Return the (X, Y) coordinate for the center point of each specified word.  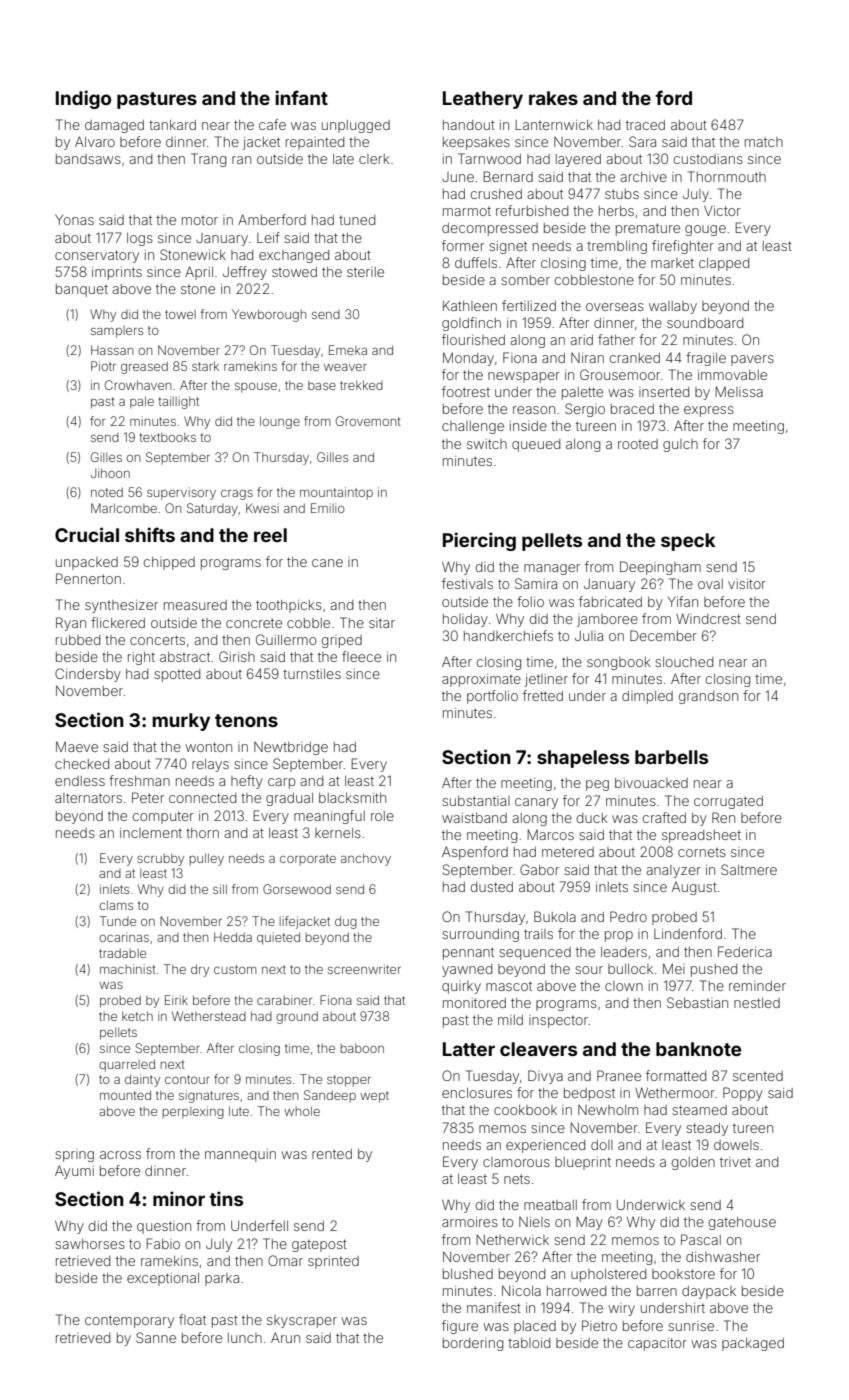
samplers (117, 332)
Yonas (74, 220)
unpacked (87, 563)
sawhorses (90, 1244)
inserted (664, 392)
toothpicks (289, 606)
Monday (468, 359)
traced (645, 125)
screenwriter (364, 969)
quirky (461, 987)
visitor (747, 584)
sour (589, 970)
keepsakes (476, 143)
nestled (757, 1003)
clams (116, 905)
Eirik (176, 1000)
